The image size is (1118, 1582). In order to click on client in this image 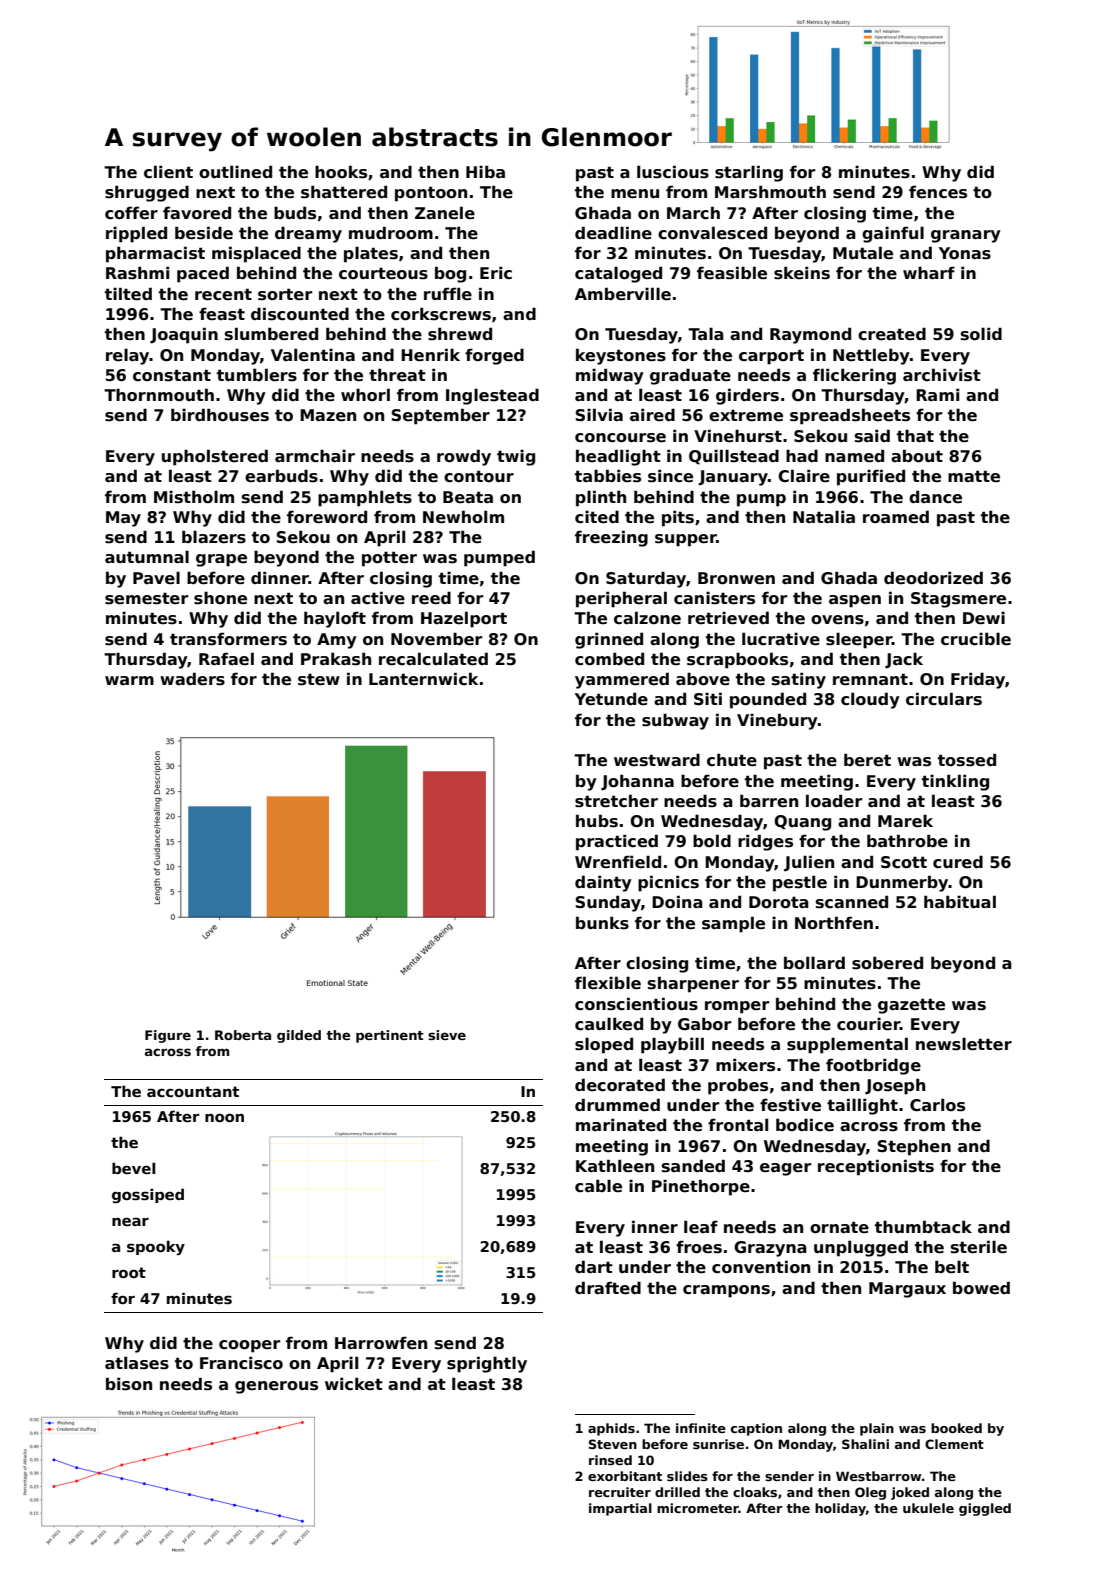, I will do `click(168, 172)`.
